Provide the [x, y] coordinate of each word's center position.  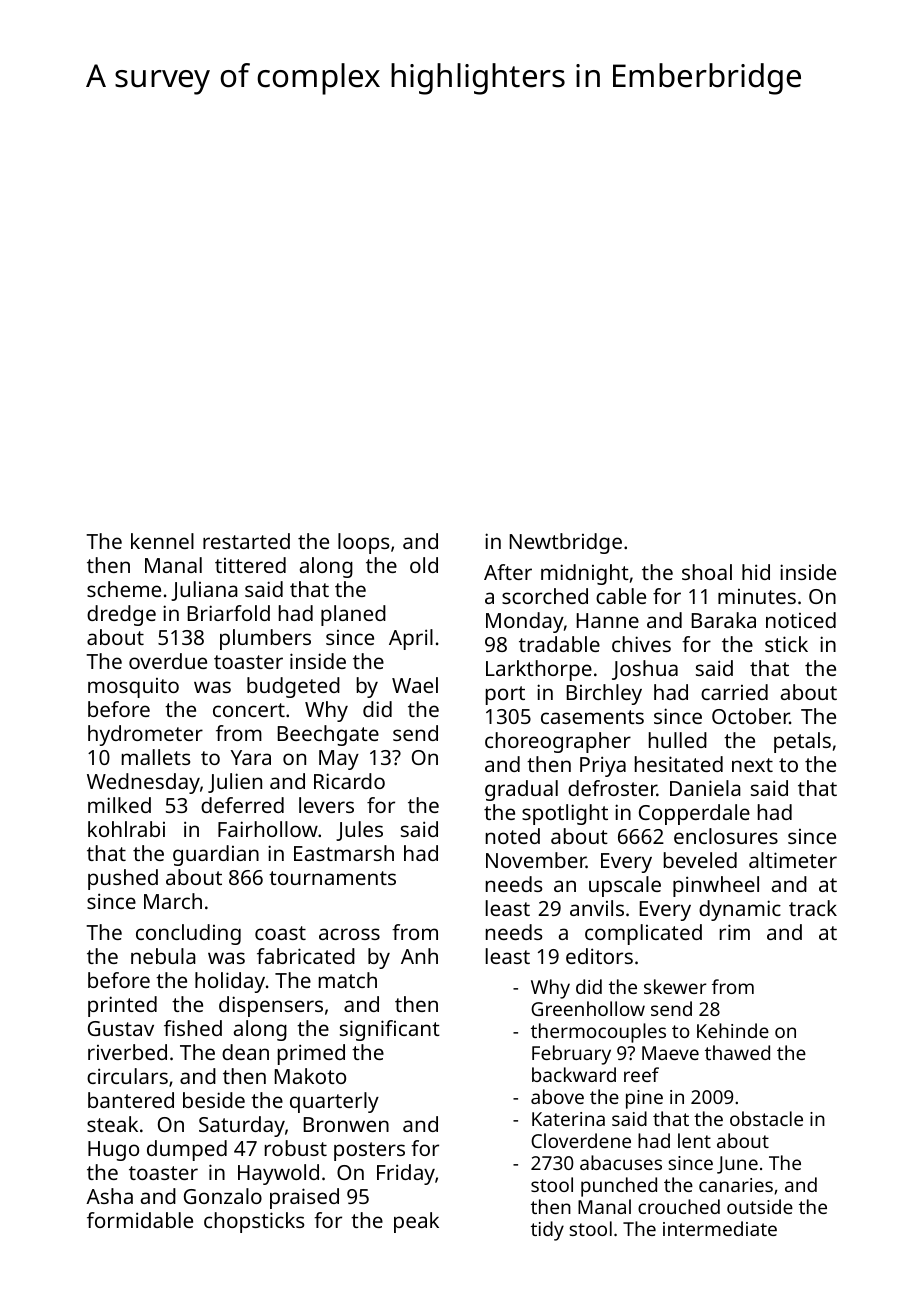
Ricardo [349, 781]
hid [756, 572]
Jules [359, 831]
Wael [415, 685]
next [752, 765]
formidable [140, 1220]
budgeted [293, 687]
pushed [123, 879]
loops [363, 543]
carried [734, 692]
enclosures [726, 836]
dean [245, 1052]
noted [513, 836]
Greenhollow [588, 1008]
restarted [246, 541]
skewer [675, 986]
